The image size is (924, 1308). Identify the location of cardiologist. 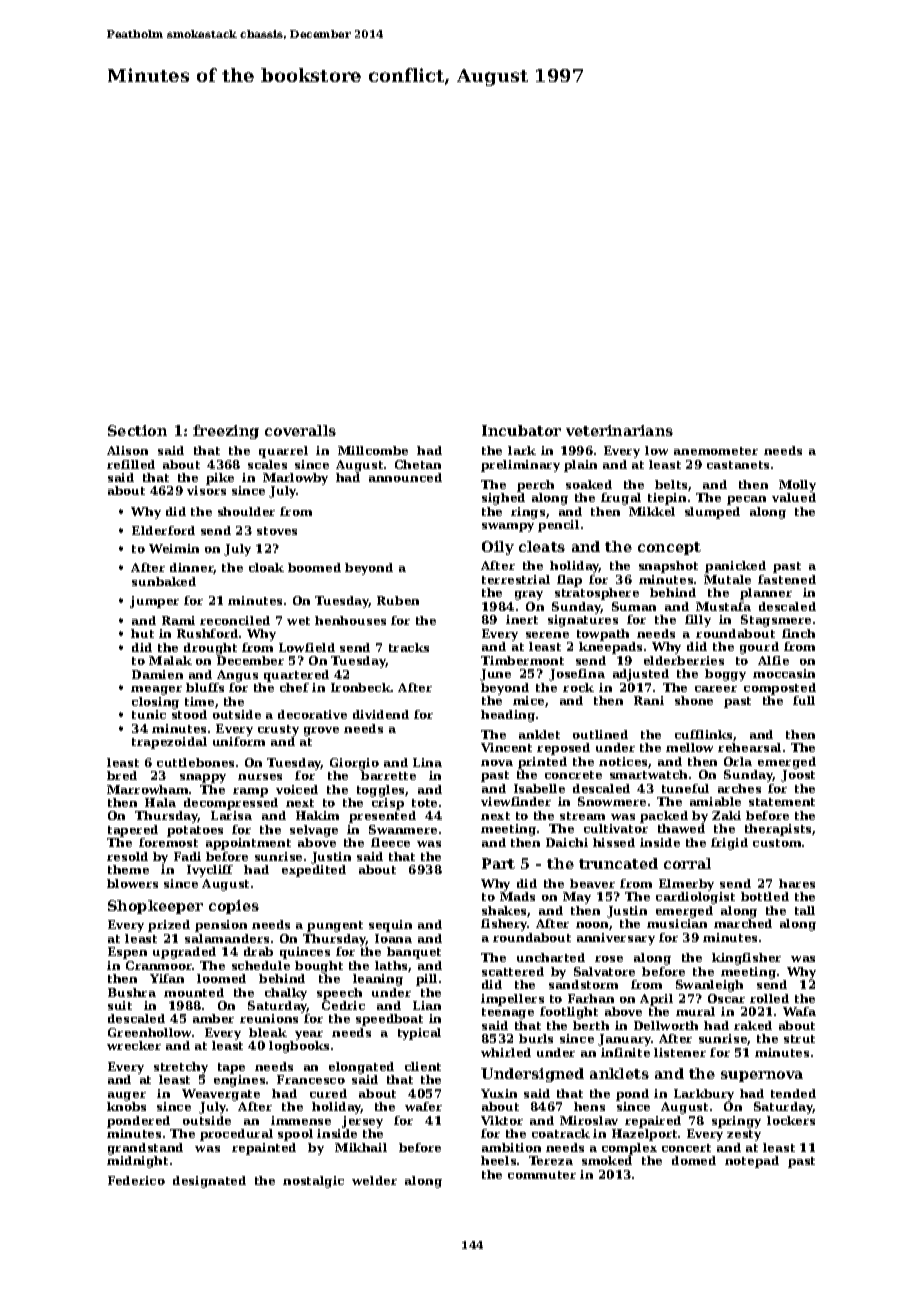
(695, 898).
